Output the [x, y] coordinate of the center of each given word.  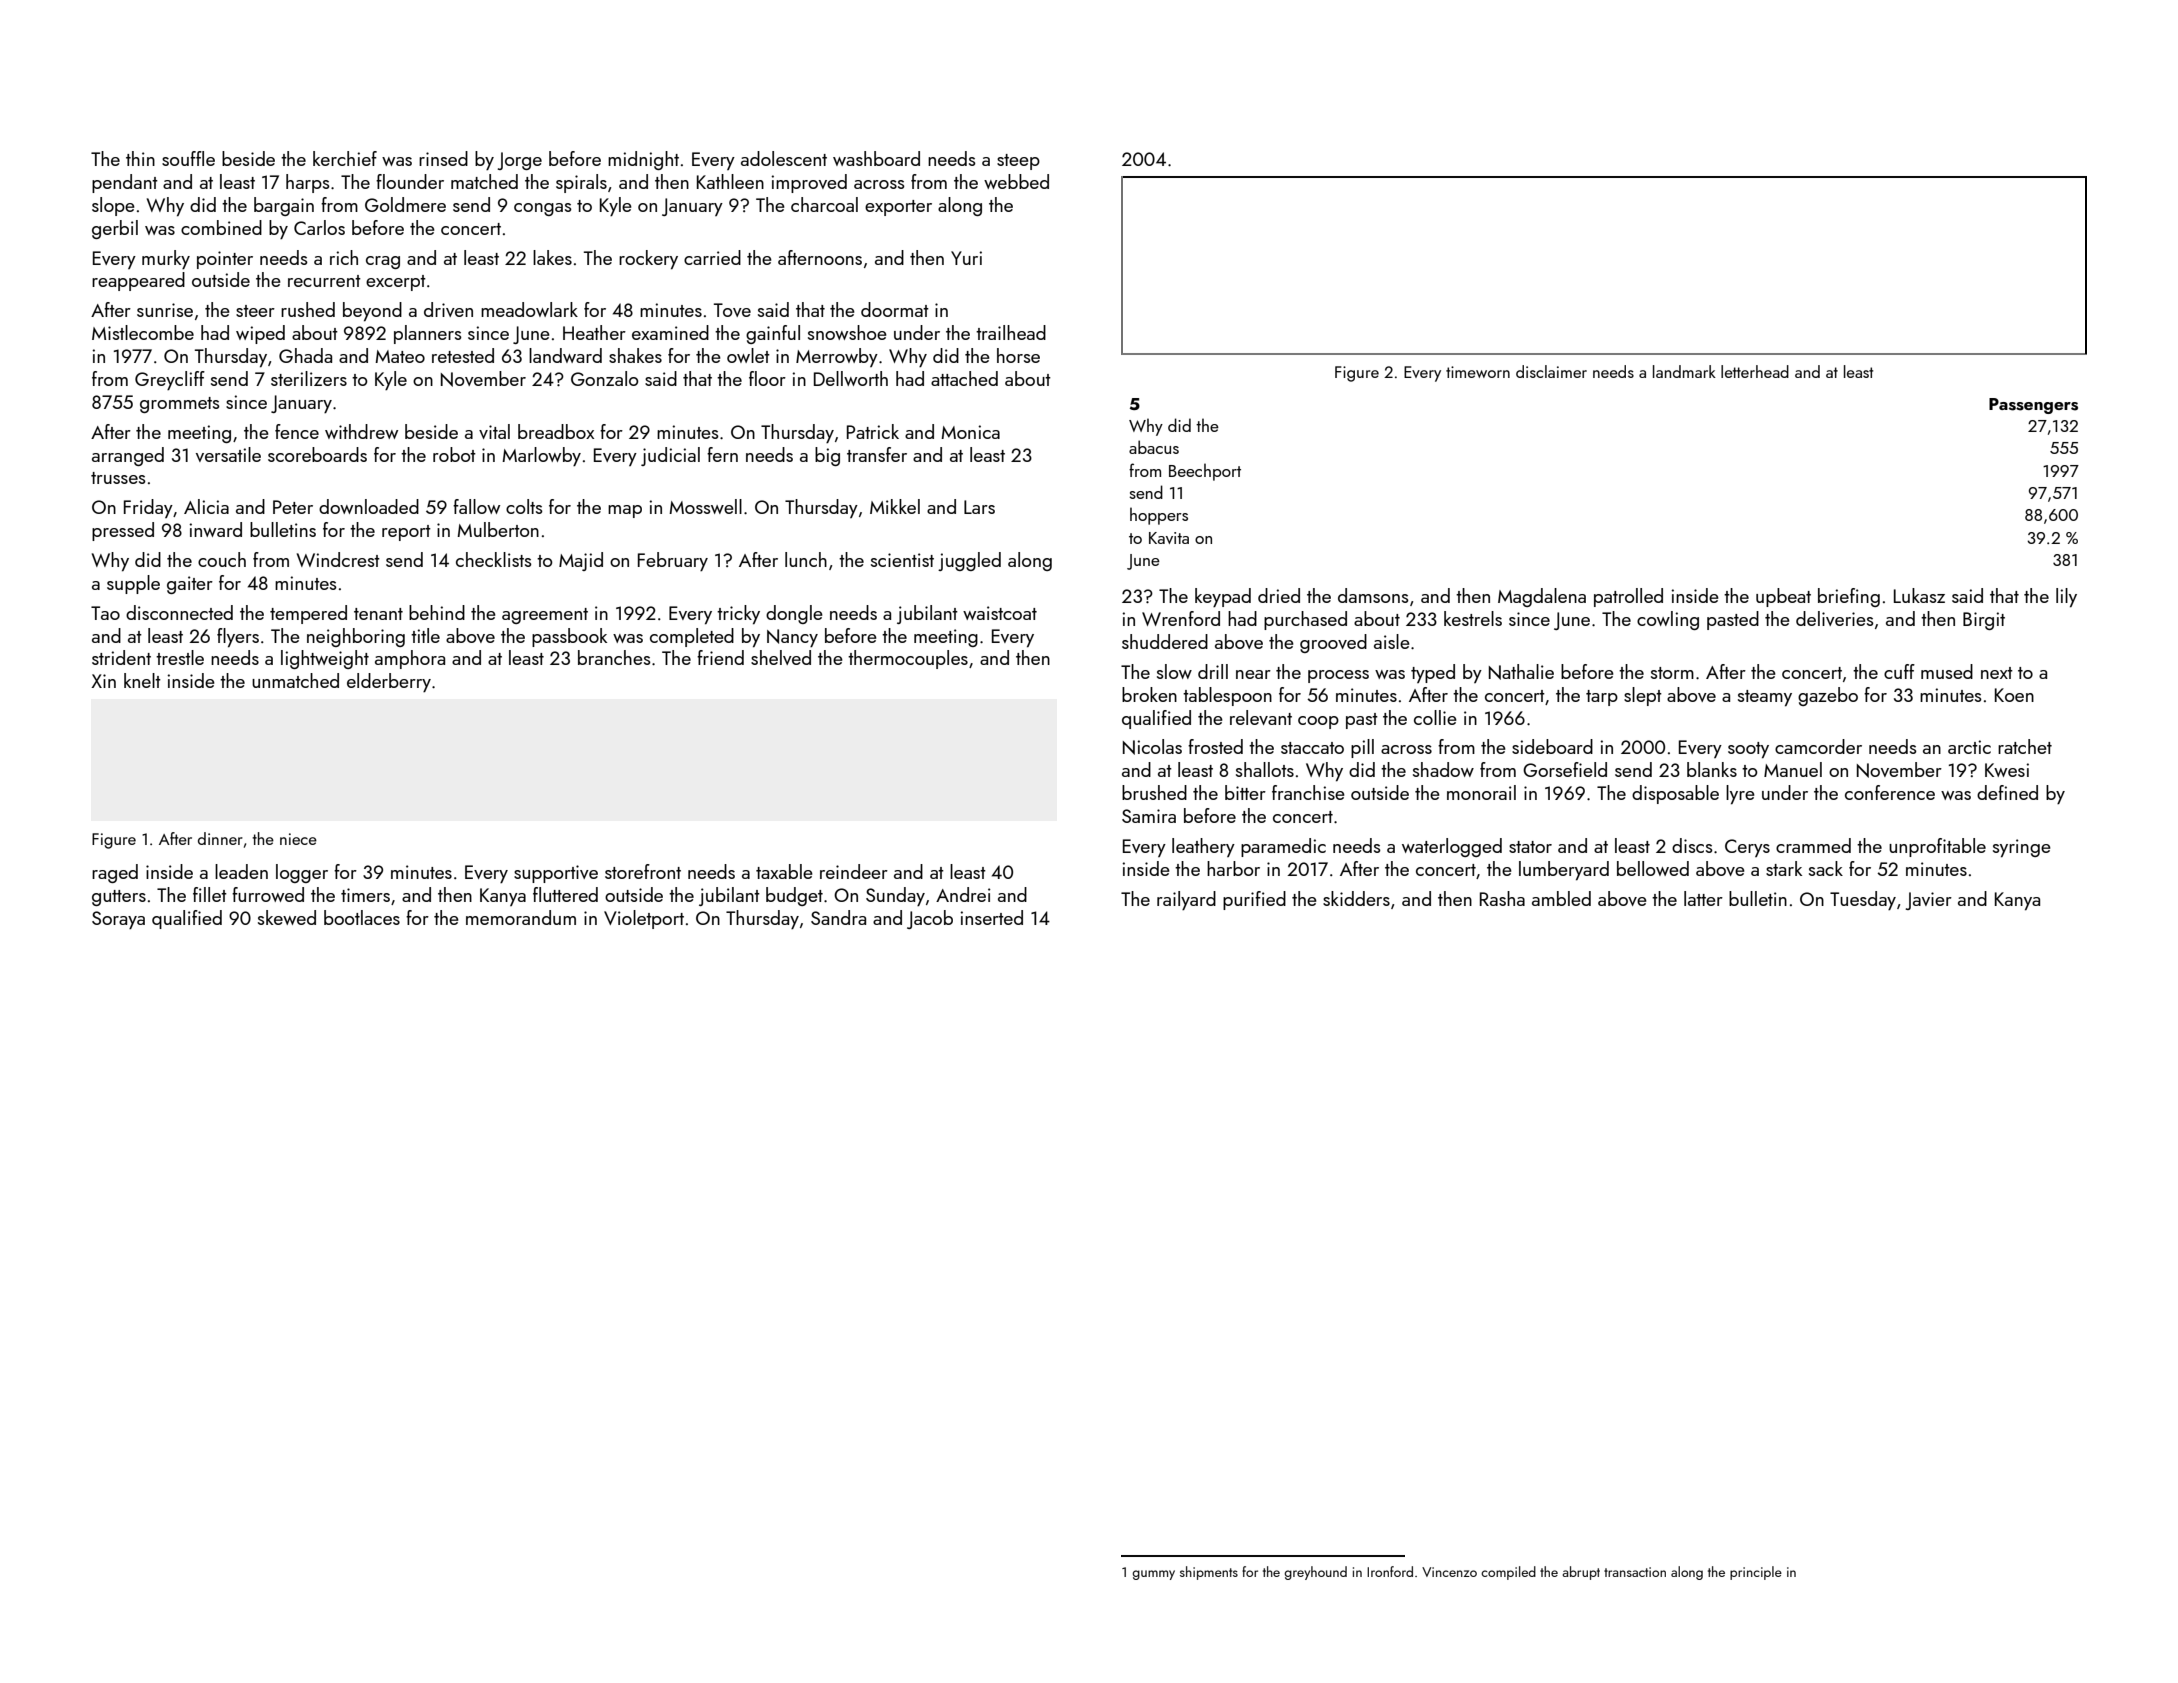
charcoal [824, 204]
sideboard [1552, 746]
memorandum [521, 917]
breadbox [556, 431]
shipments [1209, 1573]
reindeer [854, 871]
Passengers [2033, 406]
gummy [1153, 1575]
